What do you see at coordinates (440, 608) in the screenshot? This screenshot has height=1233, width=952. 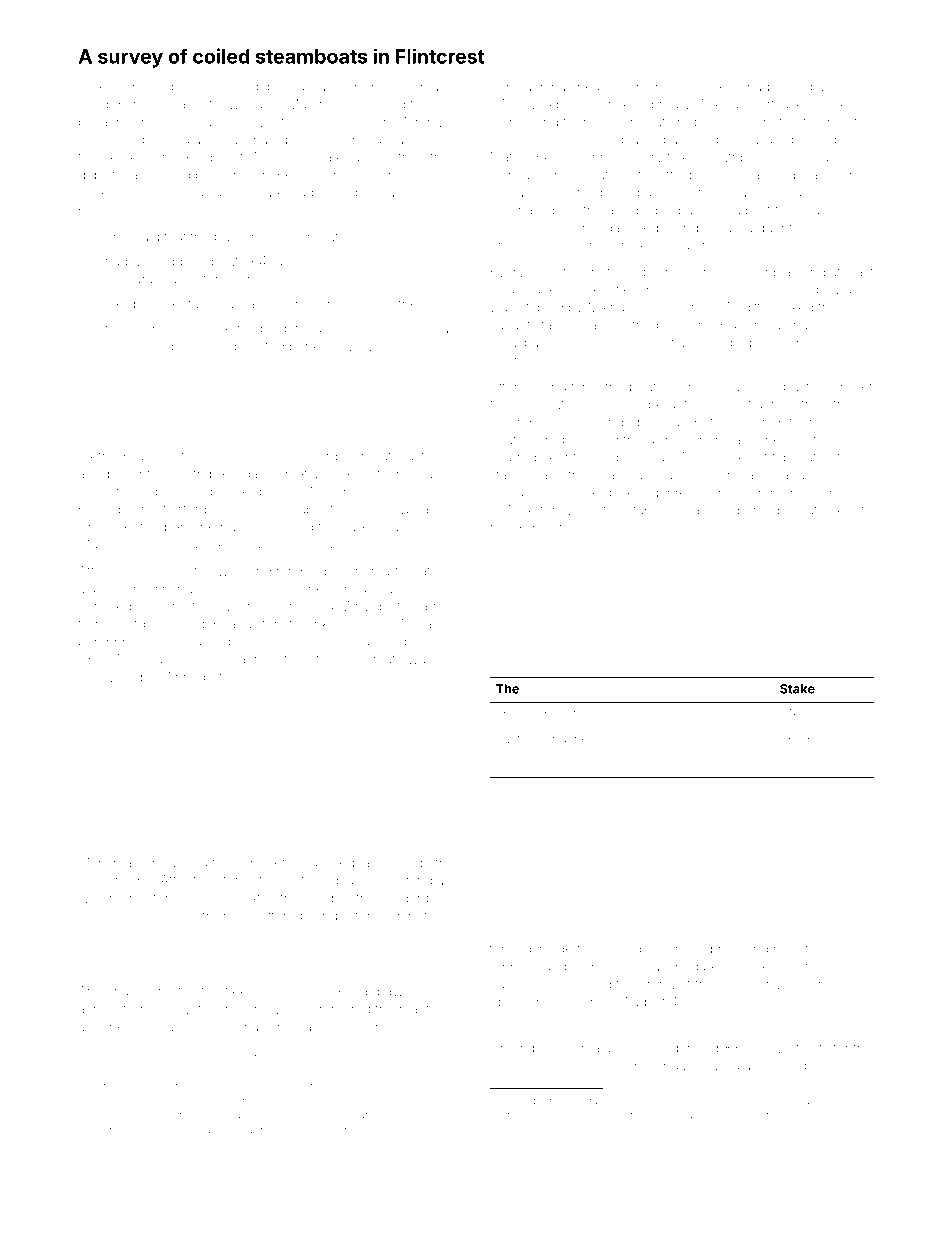 I see `arroyo` at bounding box center [440, 608].
